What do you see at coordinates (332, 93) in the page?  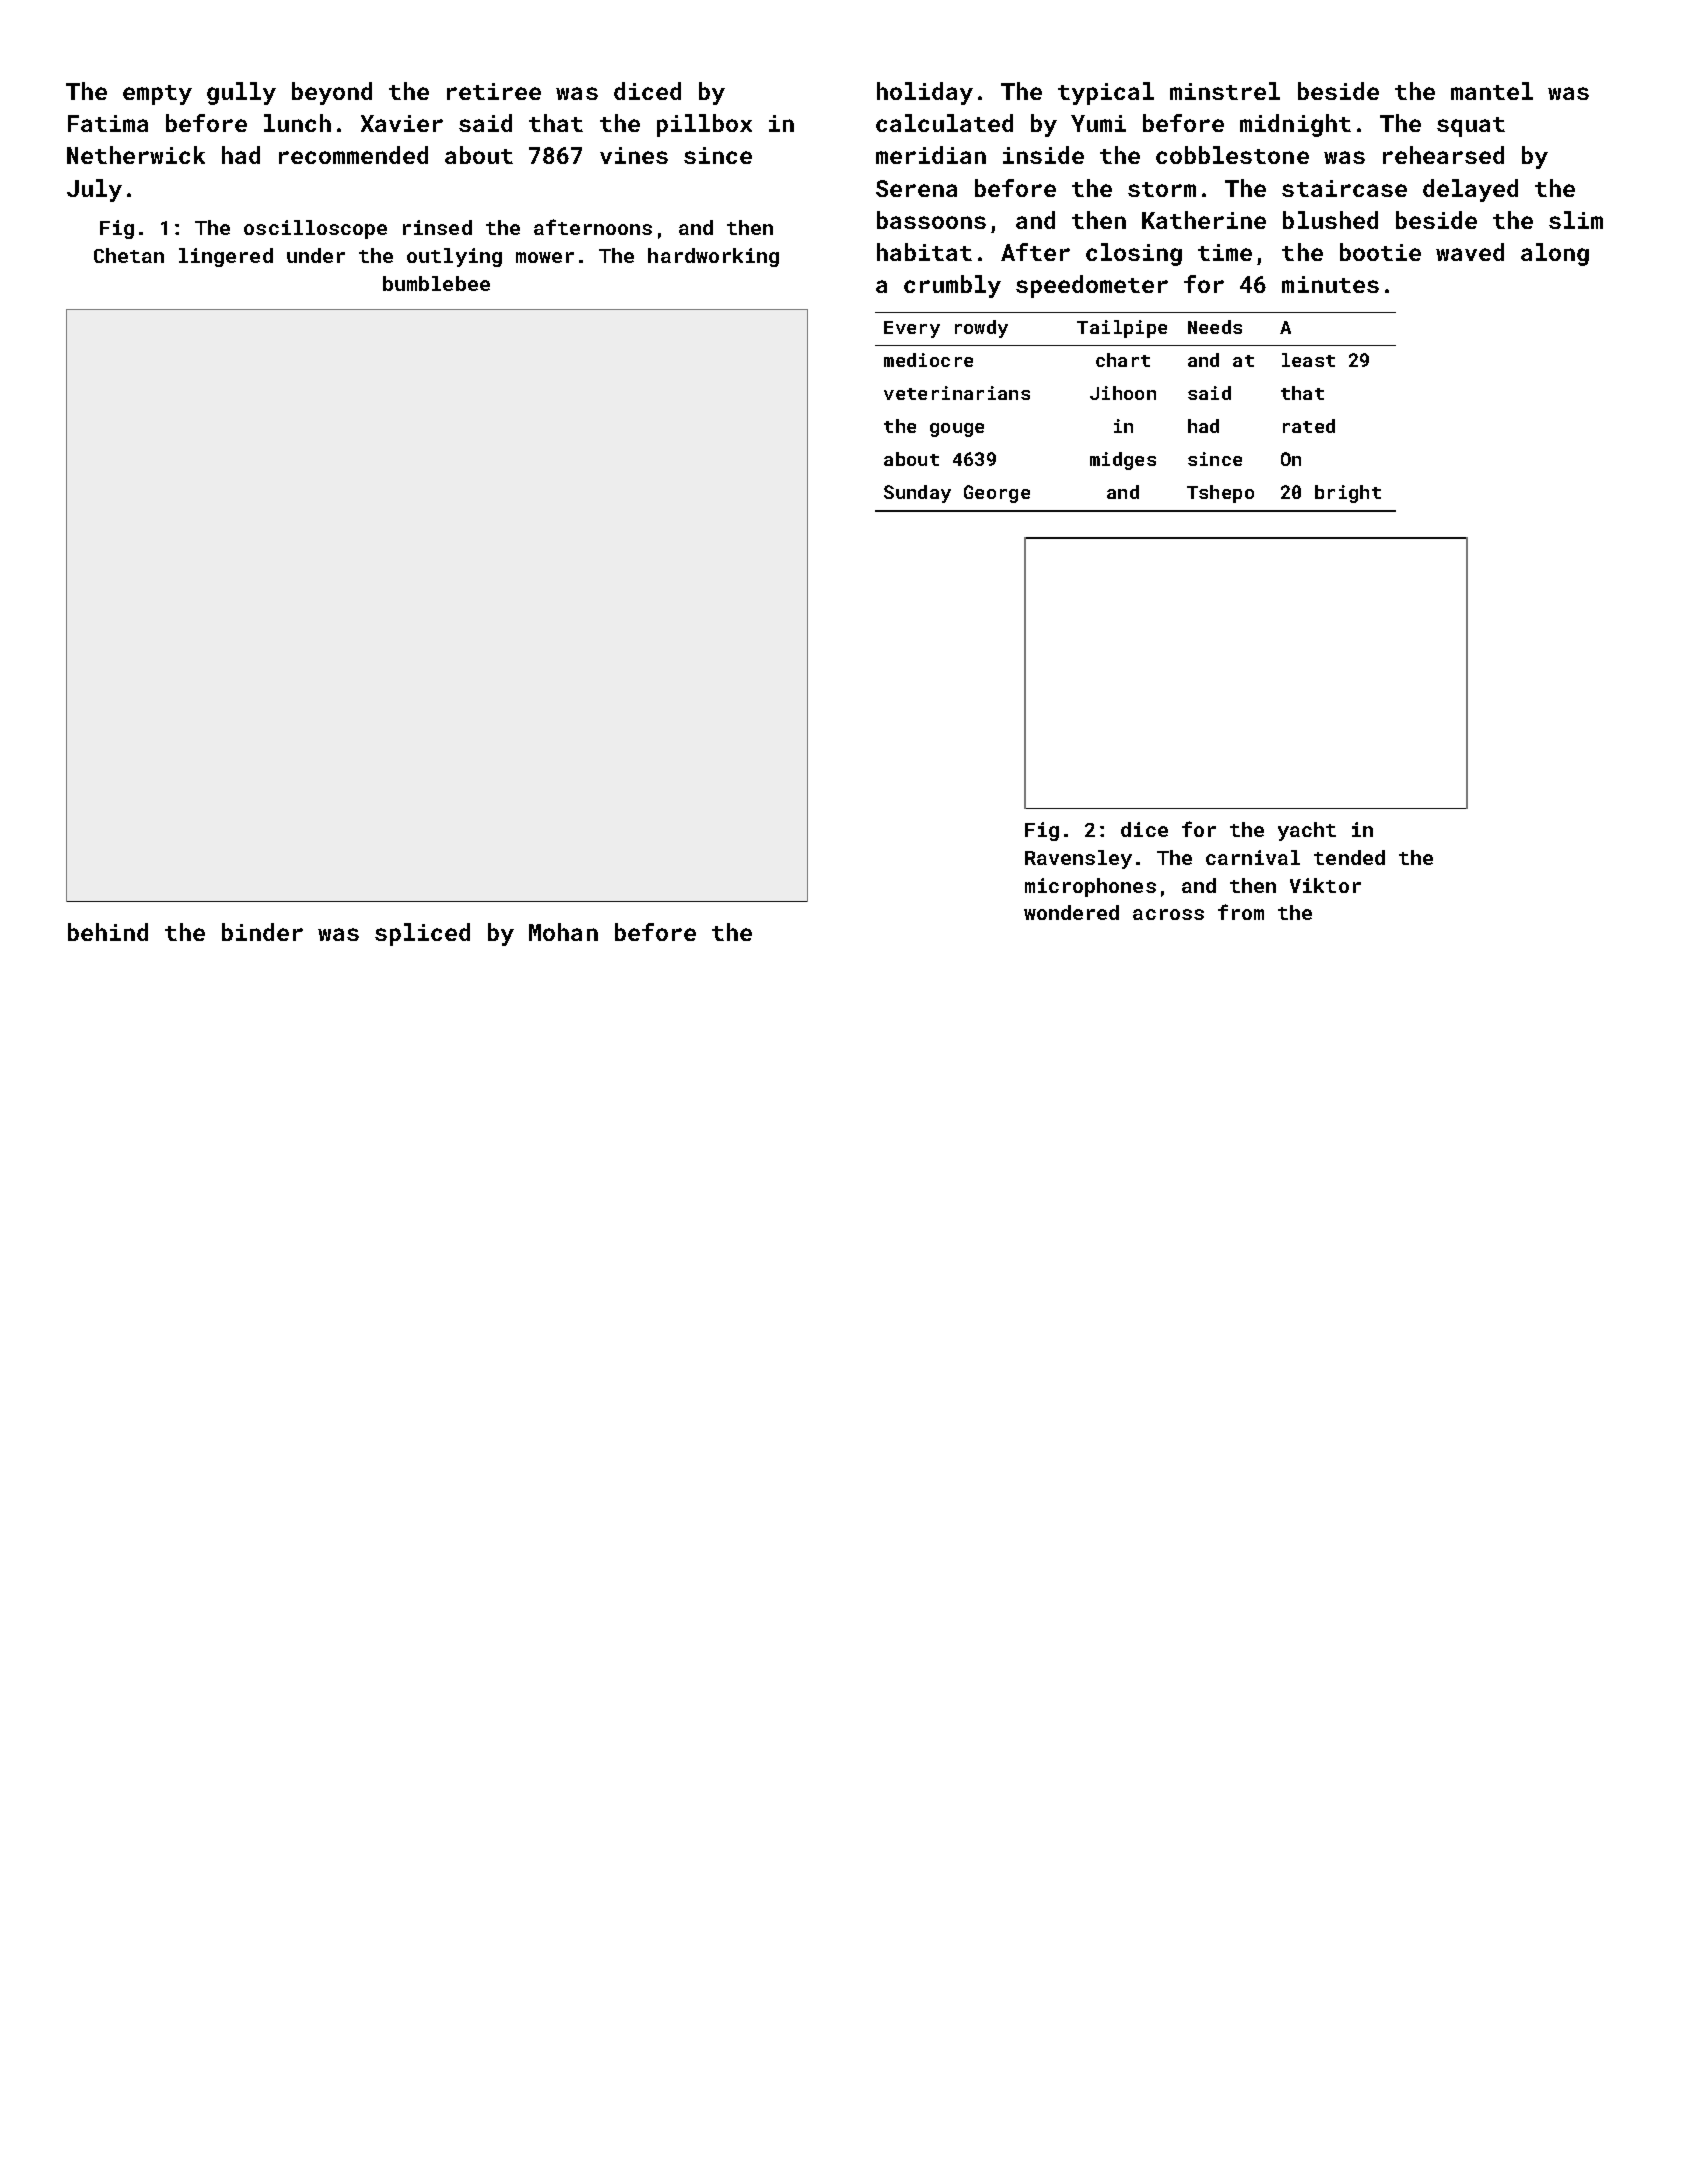 I see `beyond` at bounding box center [332, 93].
